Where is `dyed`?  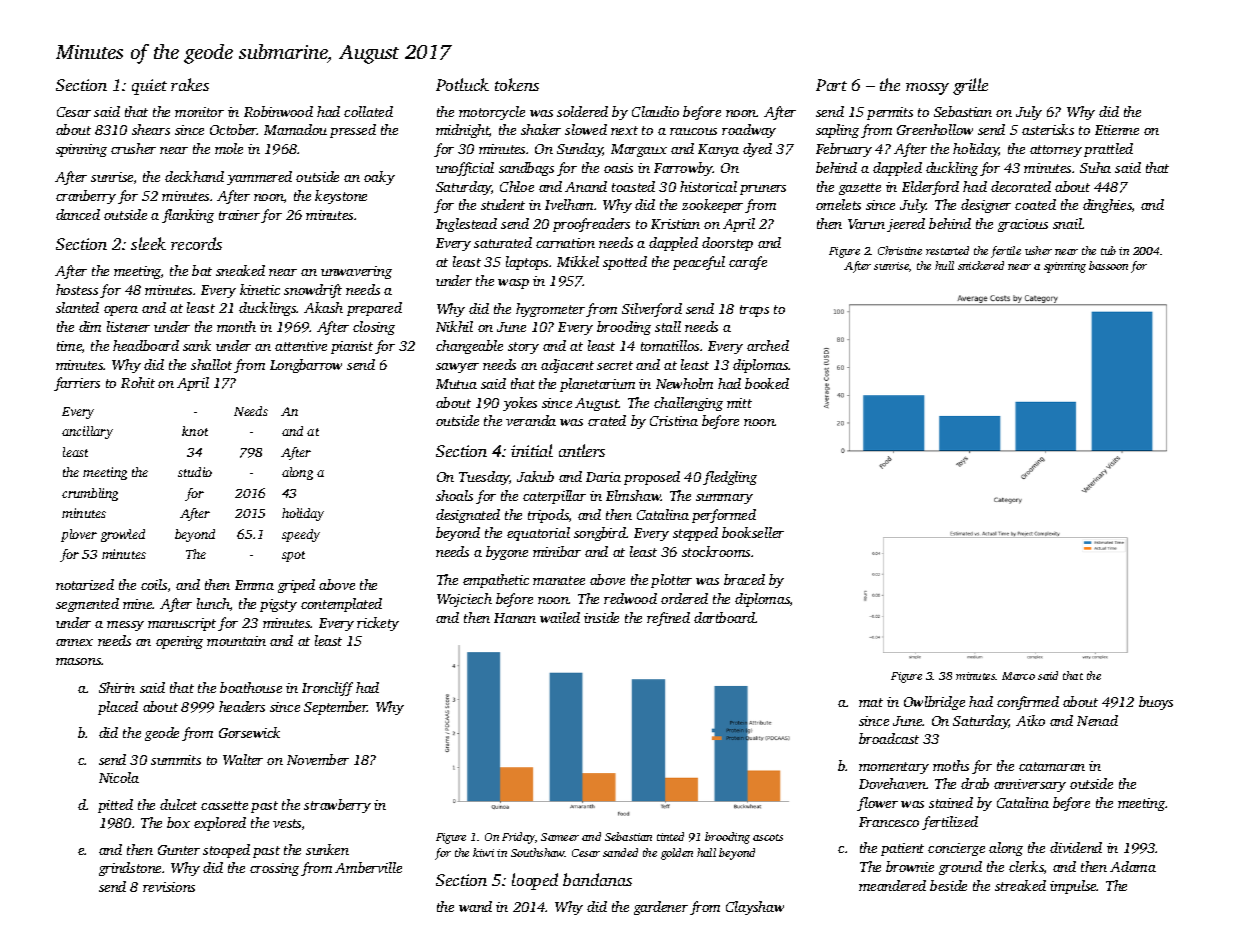
dyed is located at coordinates (757, 150).
